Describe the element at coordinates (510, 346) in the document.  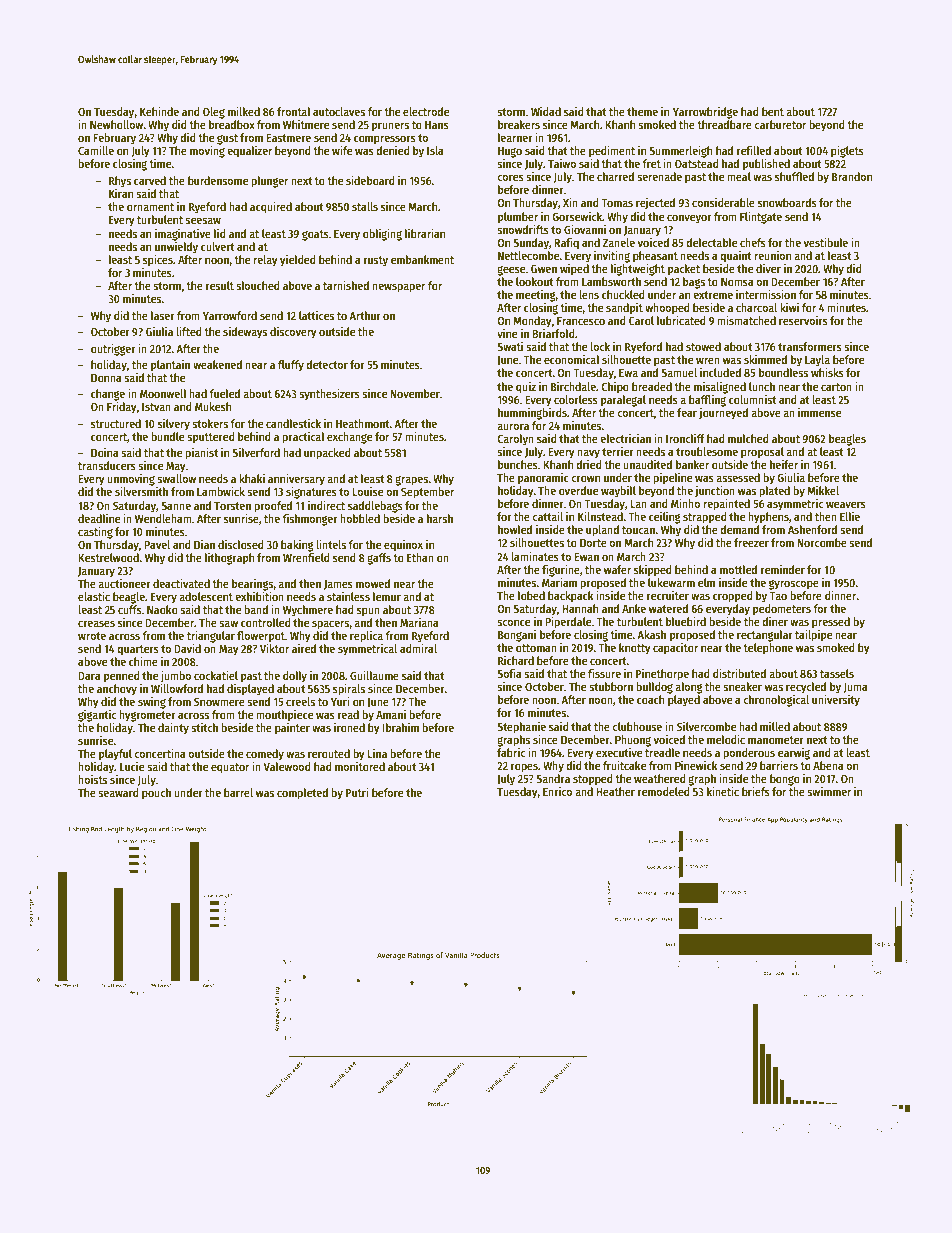
I see `Swati` at that location.
